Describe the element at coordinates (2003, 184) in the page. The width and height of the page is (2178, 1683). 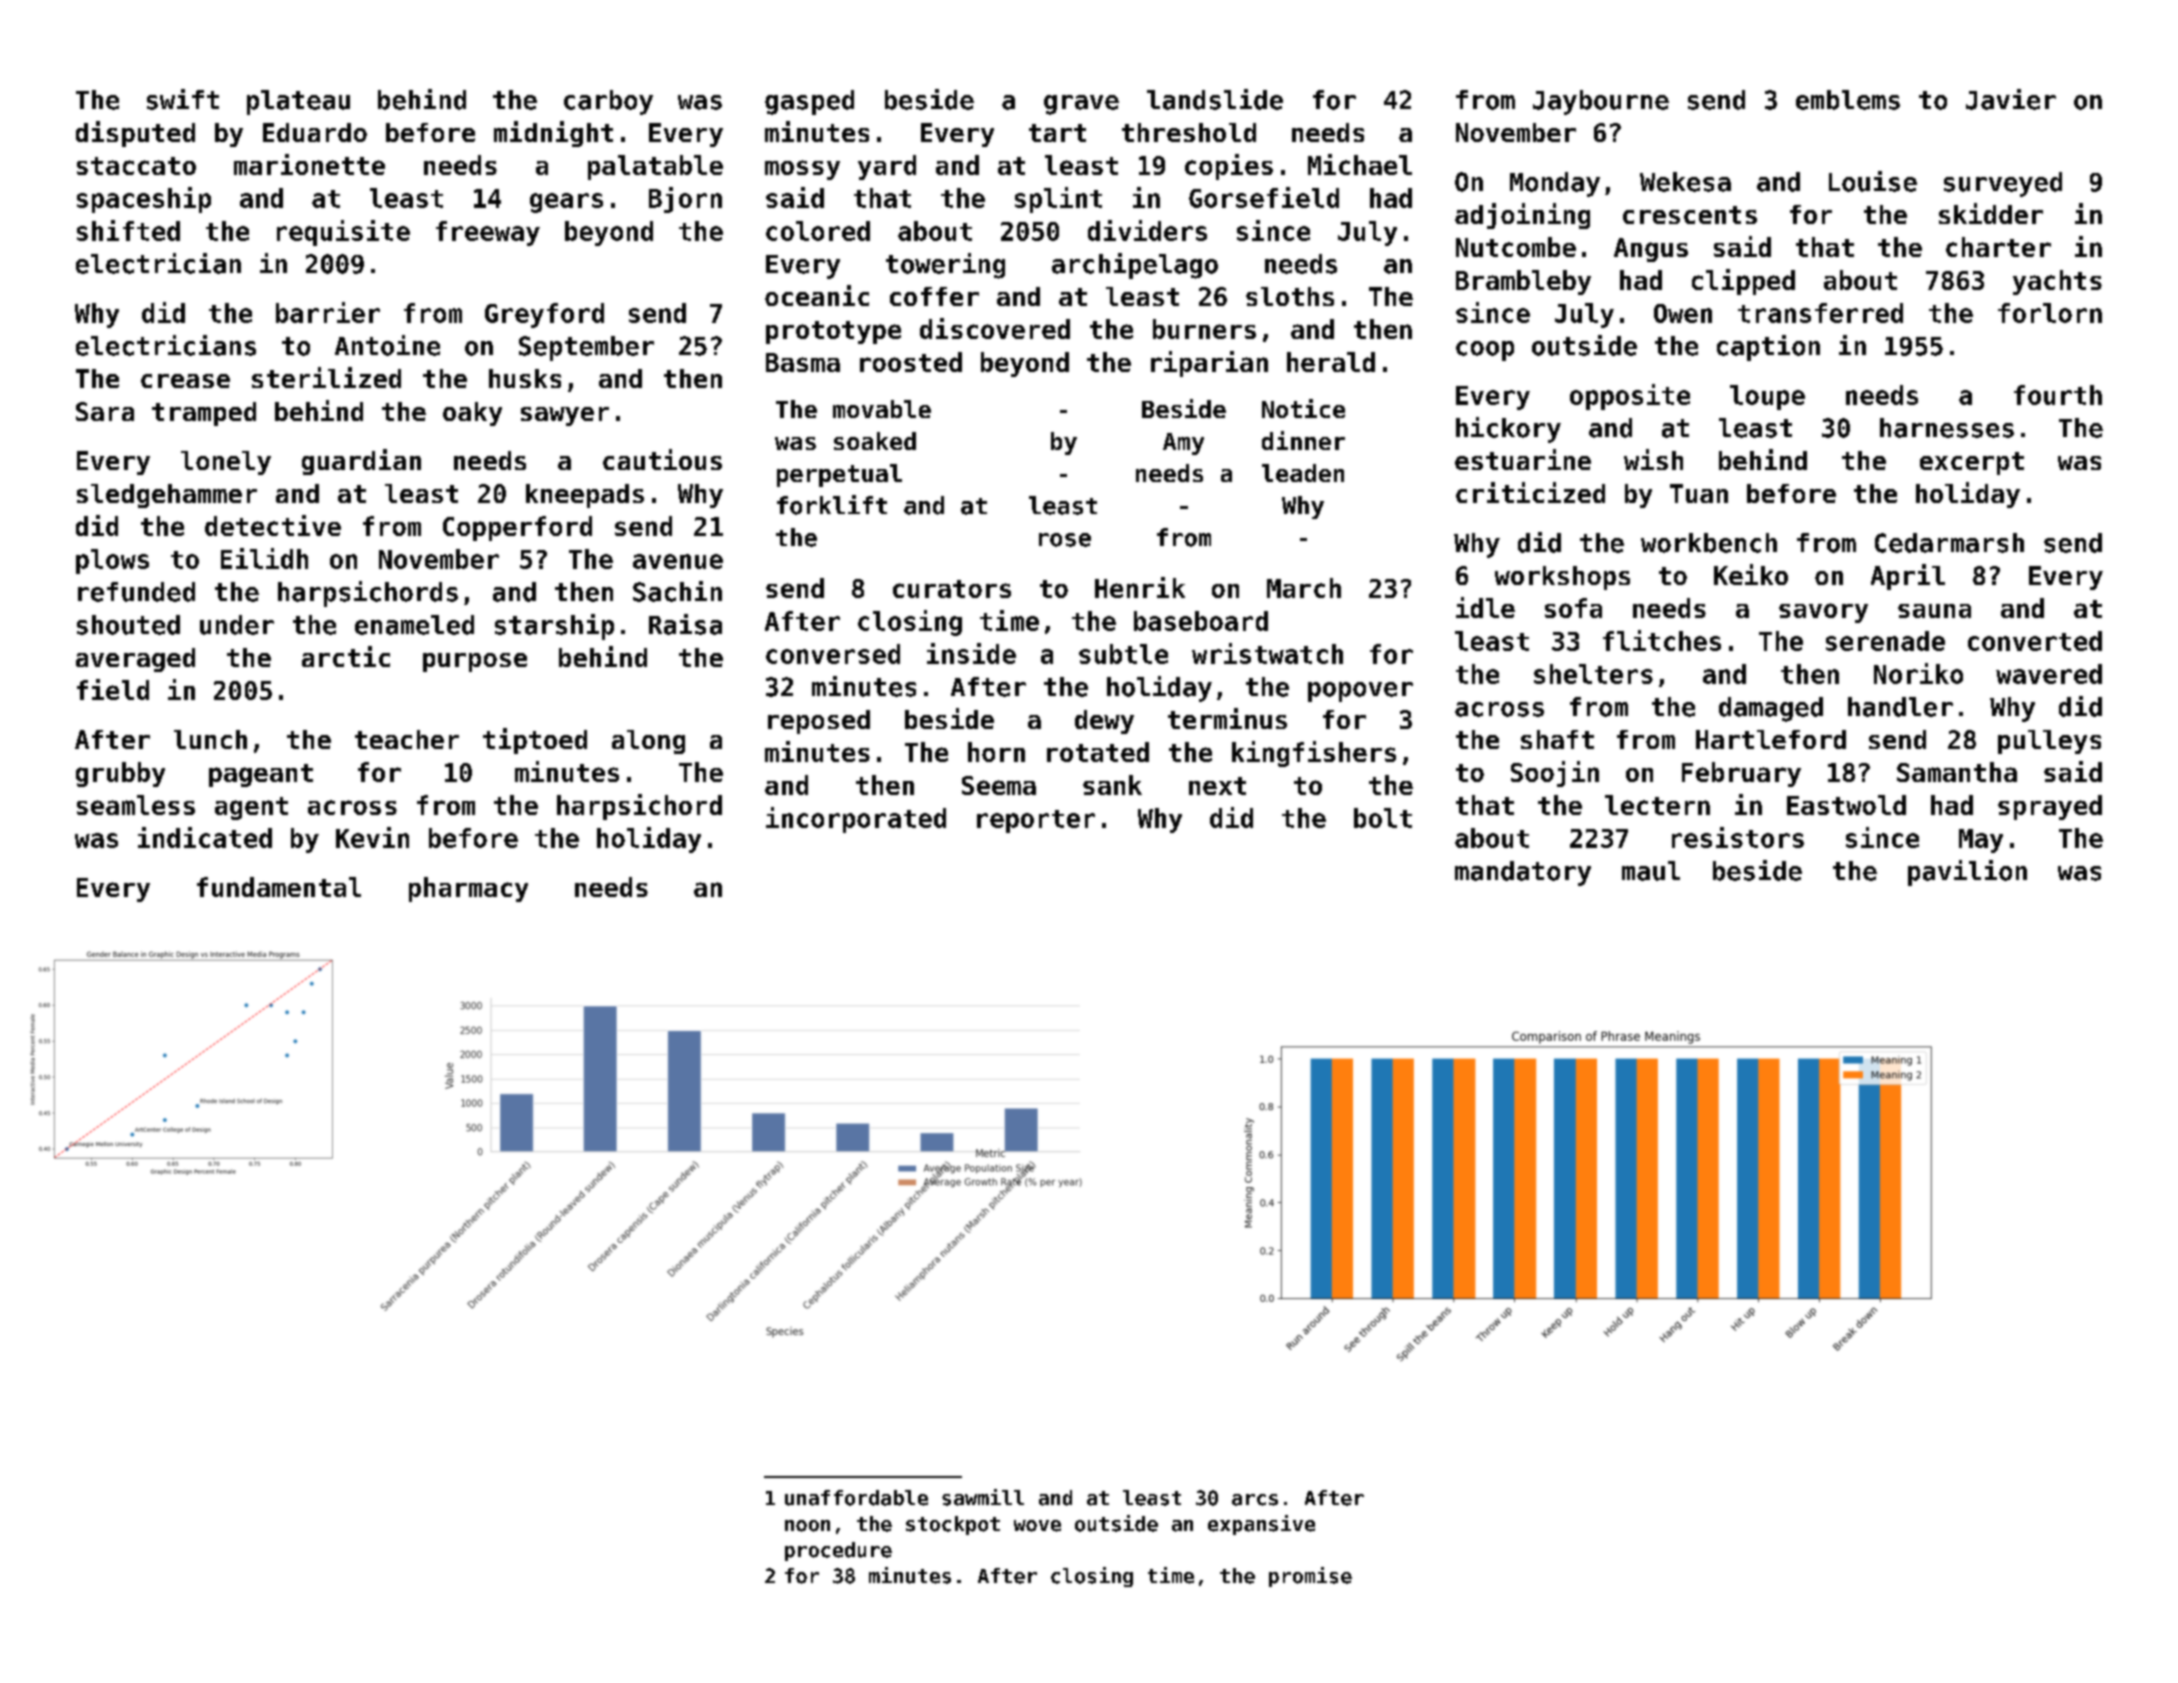
I see `surveyed` at that location.
